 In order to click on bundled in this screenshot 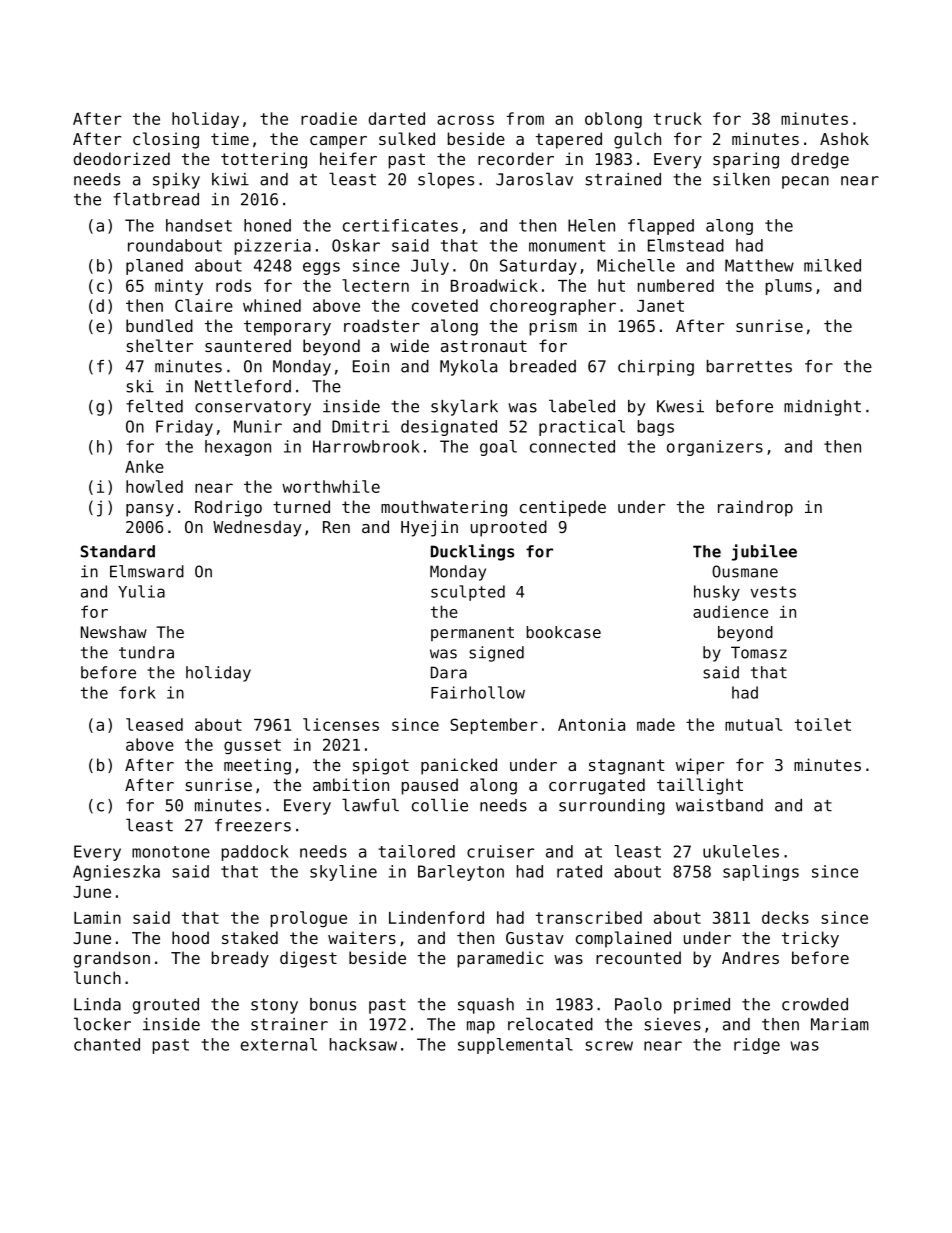, I will do `click(159, 325)`.
